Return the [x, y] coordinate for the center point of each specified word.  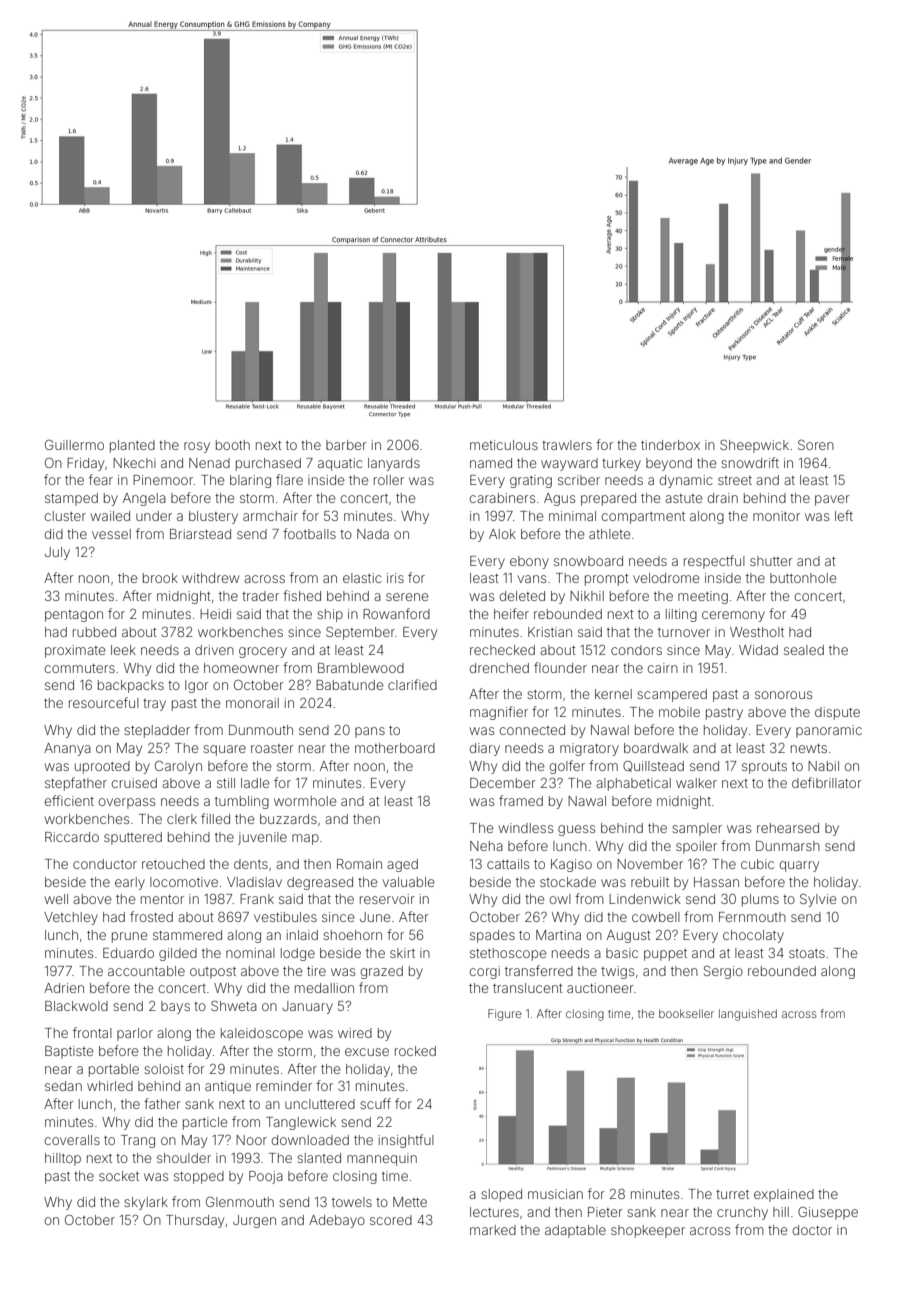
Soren [816, 444]
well [56, 899]
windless [526, 828]
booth [233, 445]
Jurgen [254, 1221]
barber [346, 445]
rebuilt [650, 882]
